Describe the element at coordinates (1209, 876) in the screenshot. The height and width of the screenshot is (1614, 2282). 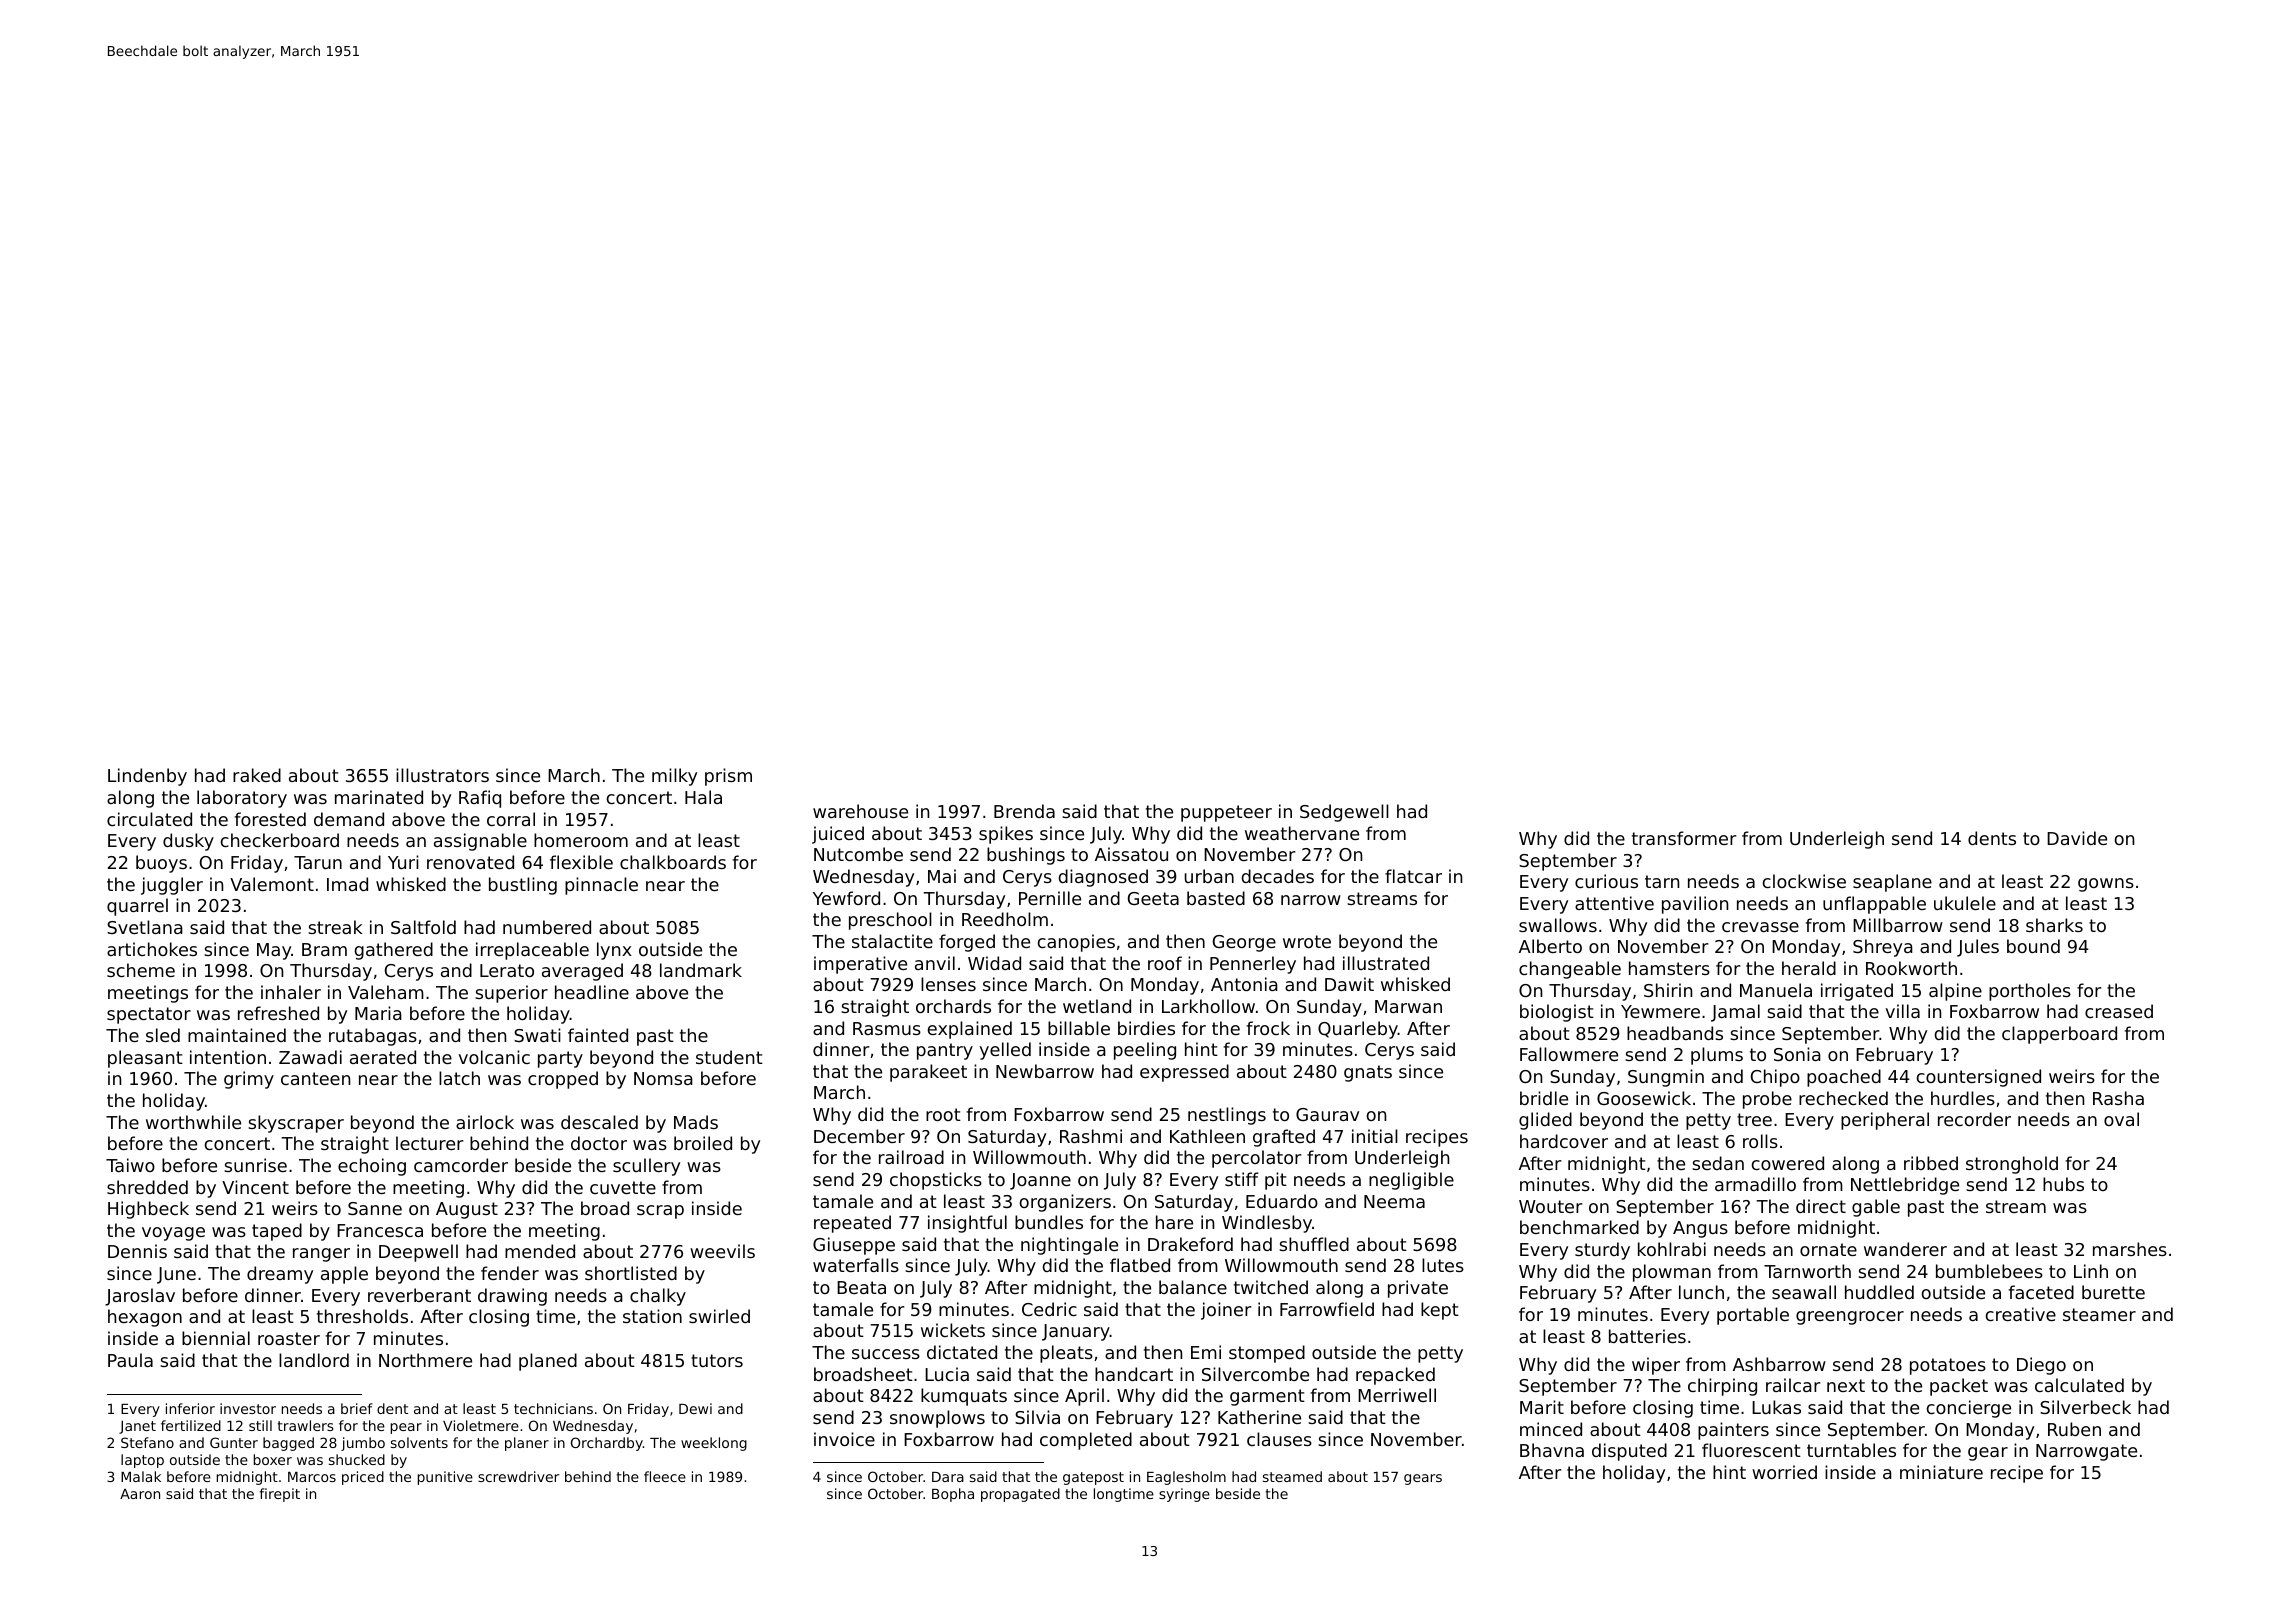
I see `urban` at that location.
